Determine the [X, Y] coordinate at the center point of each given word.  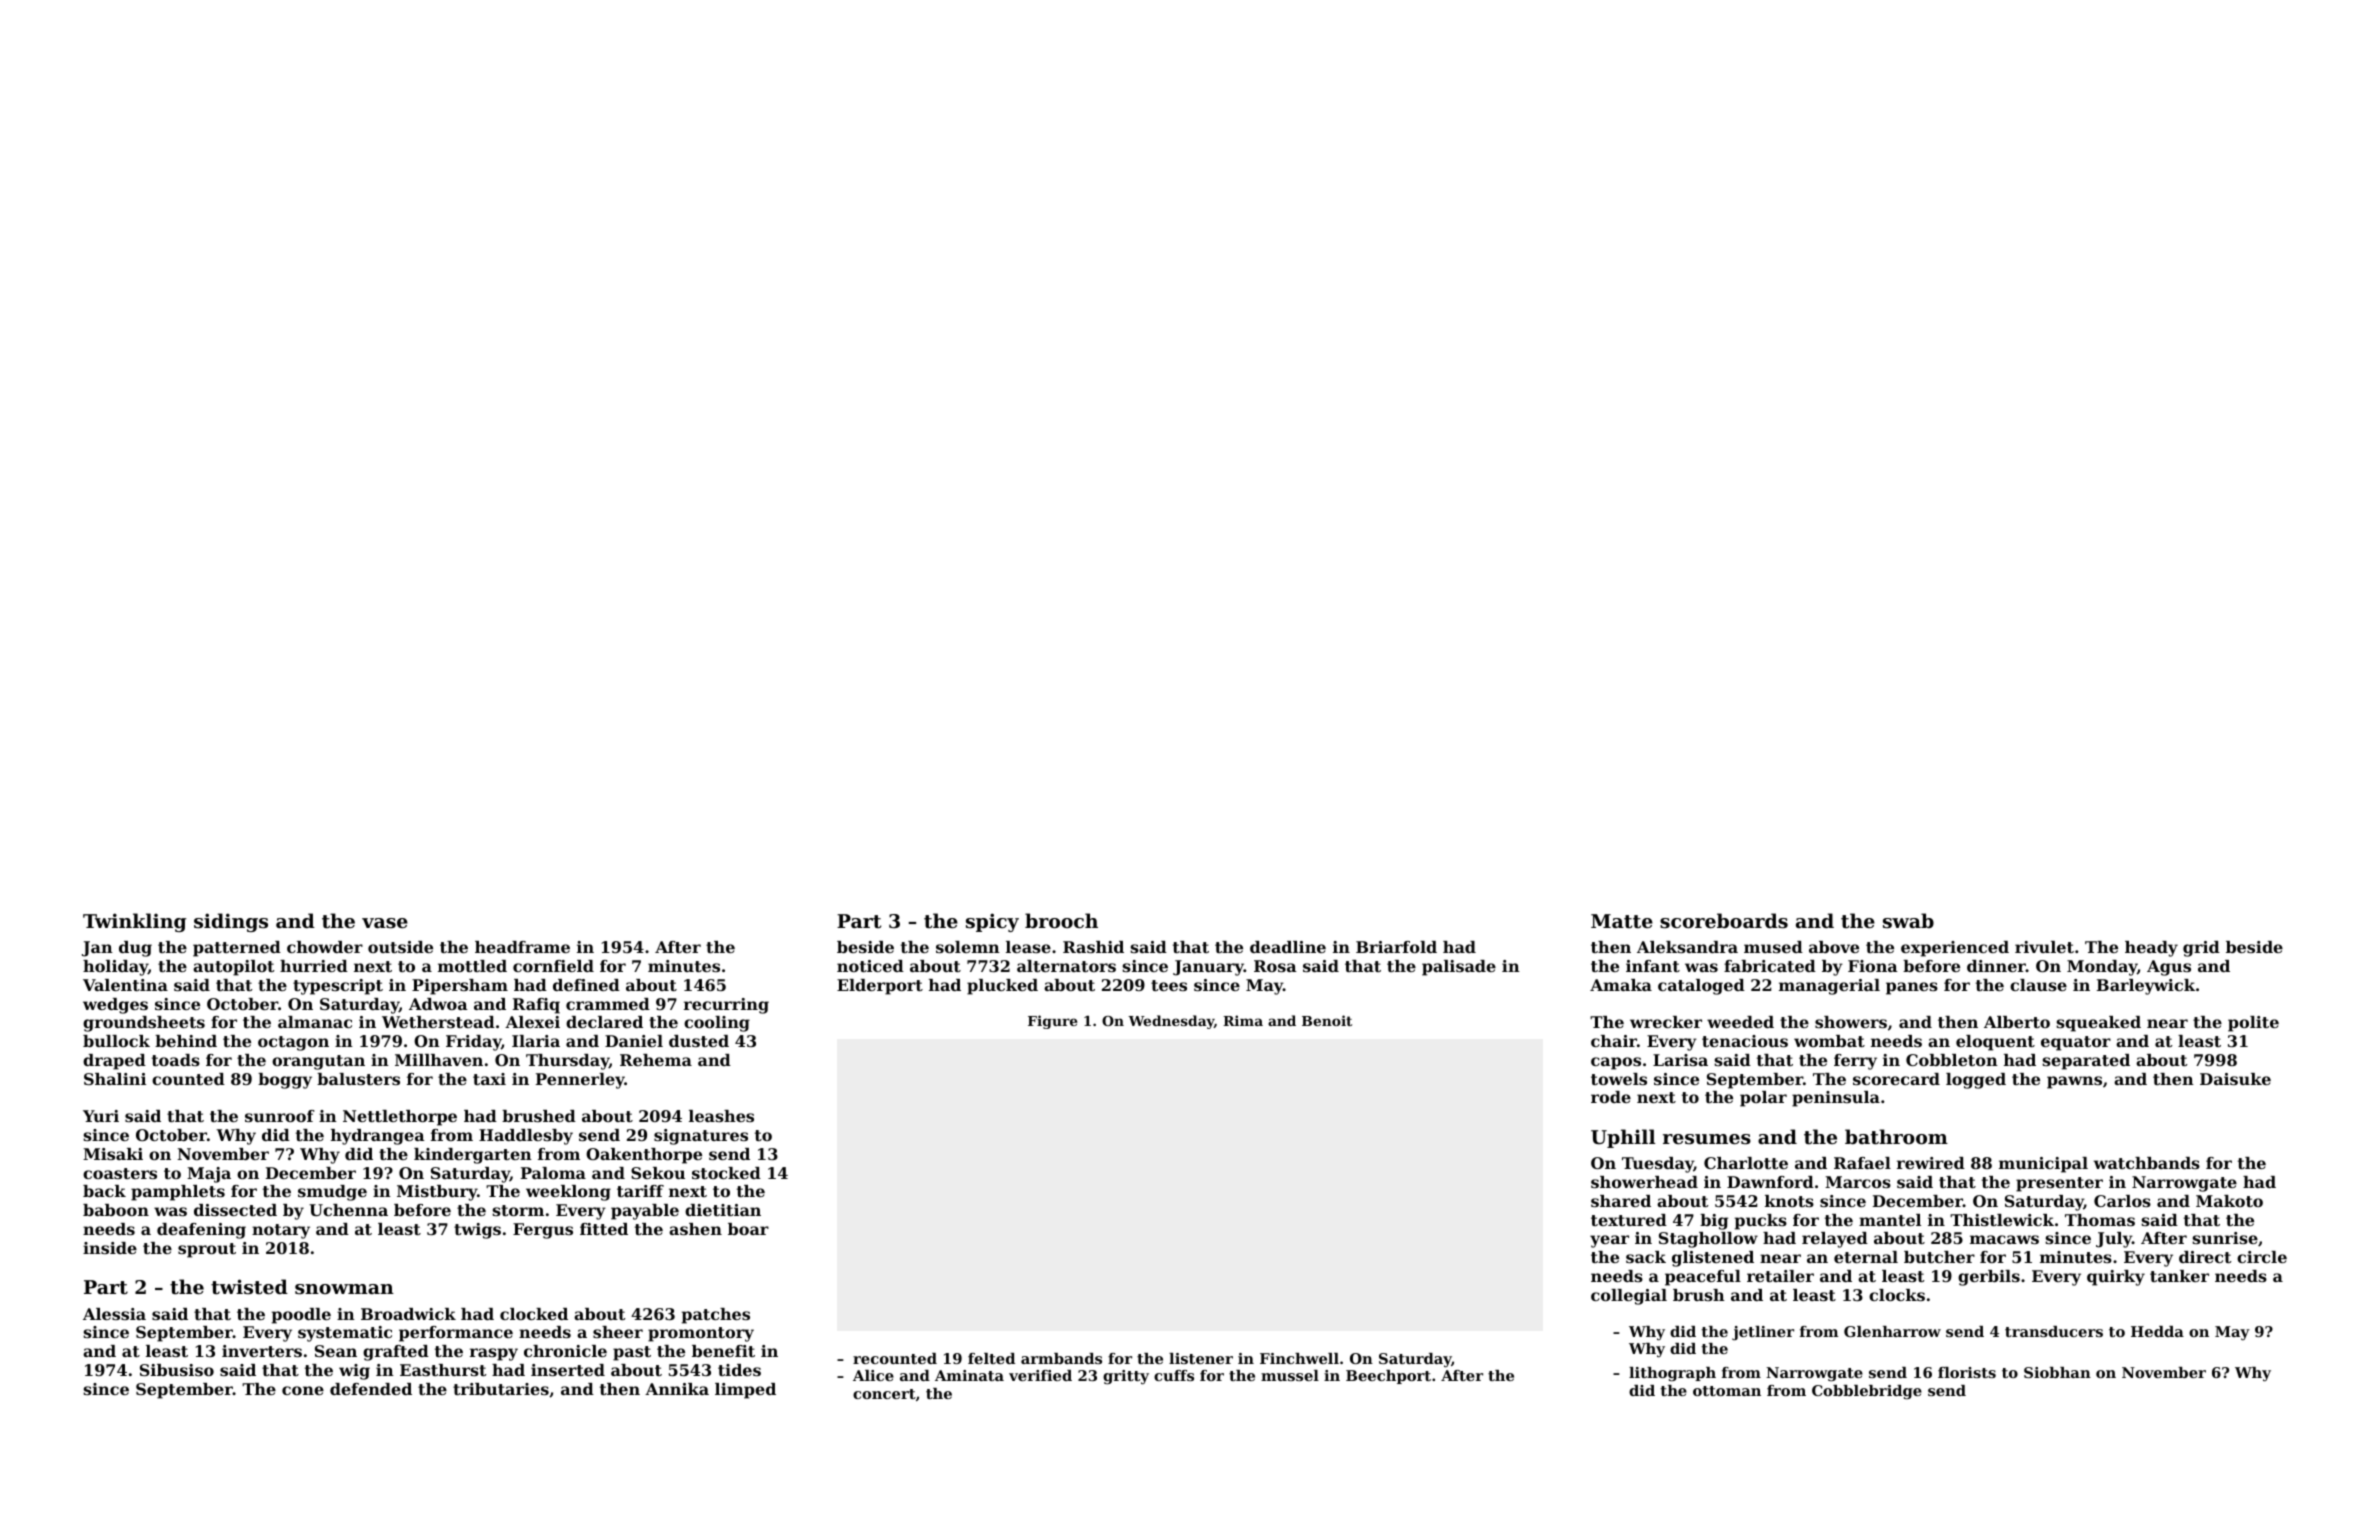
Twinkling [134, 922]
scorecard [1896, 1079]
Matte [1622, 921]
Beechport [1388, 1377]
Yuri [101, 1116]
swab [1908, 920]
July [2114, 1240]
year [1609, 1241]
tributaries [501, 1389]
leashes [721, 1116]
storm [518, 1210]
